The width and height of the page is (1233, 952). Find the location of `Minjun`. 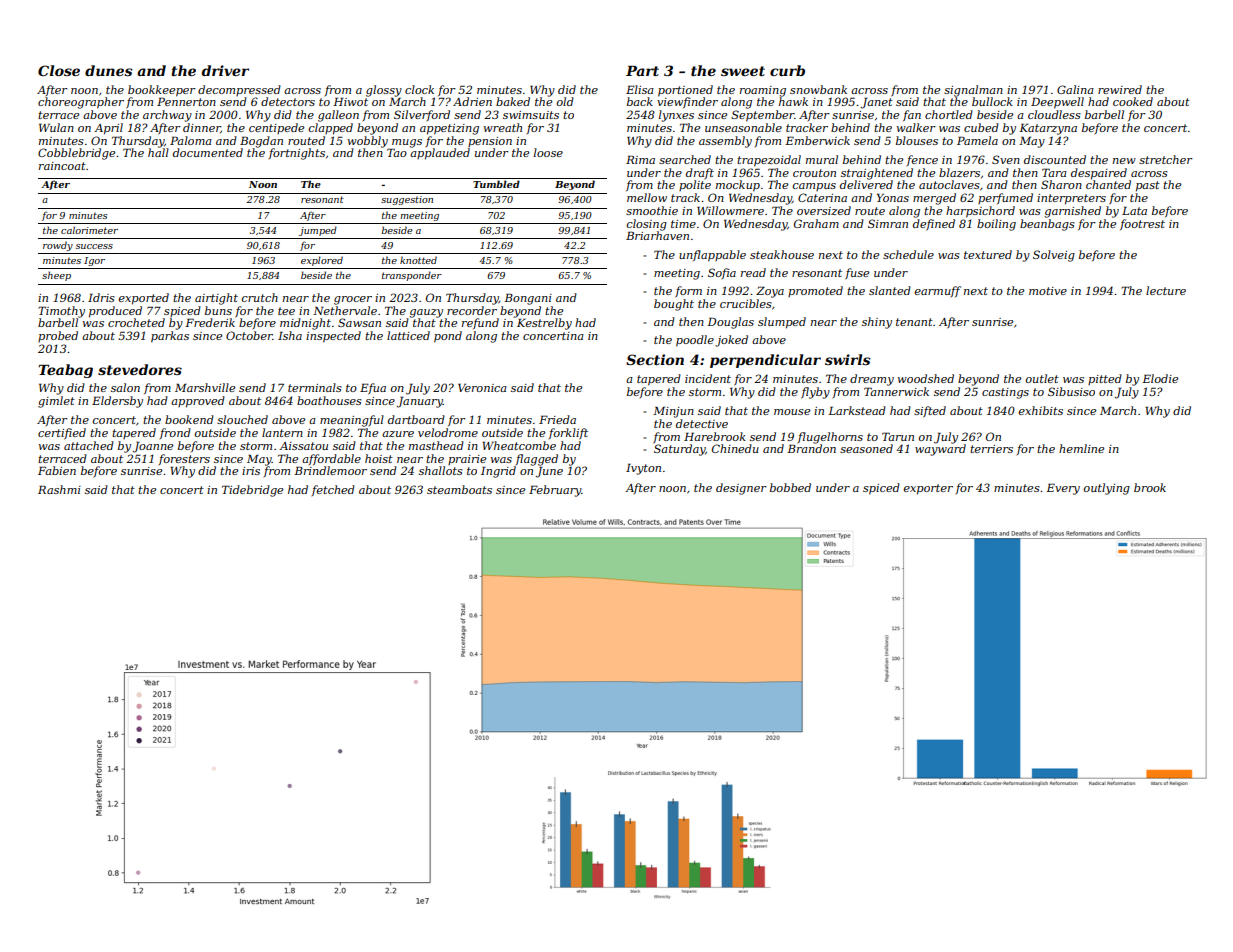

Minjun is located at coordinates (673, 412).
